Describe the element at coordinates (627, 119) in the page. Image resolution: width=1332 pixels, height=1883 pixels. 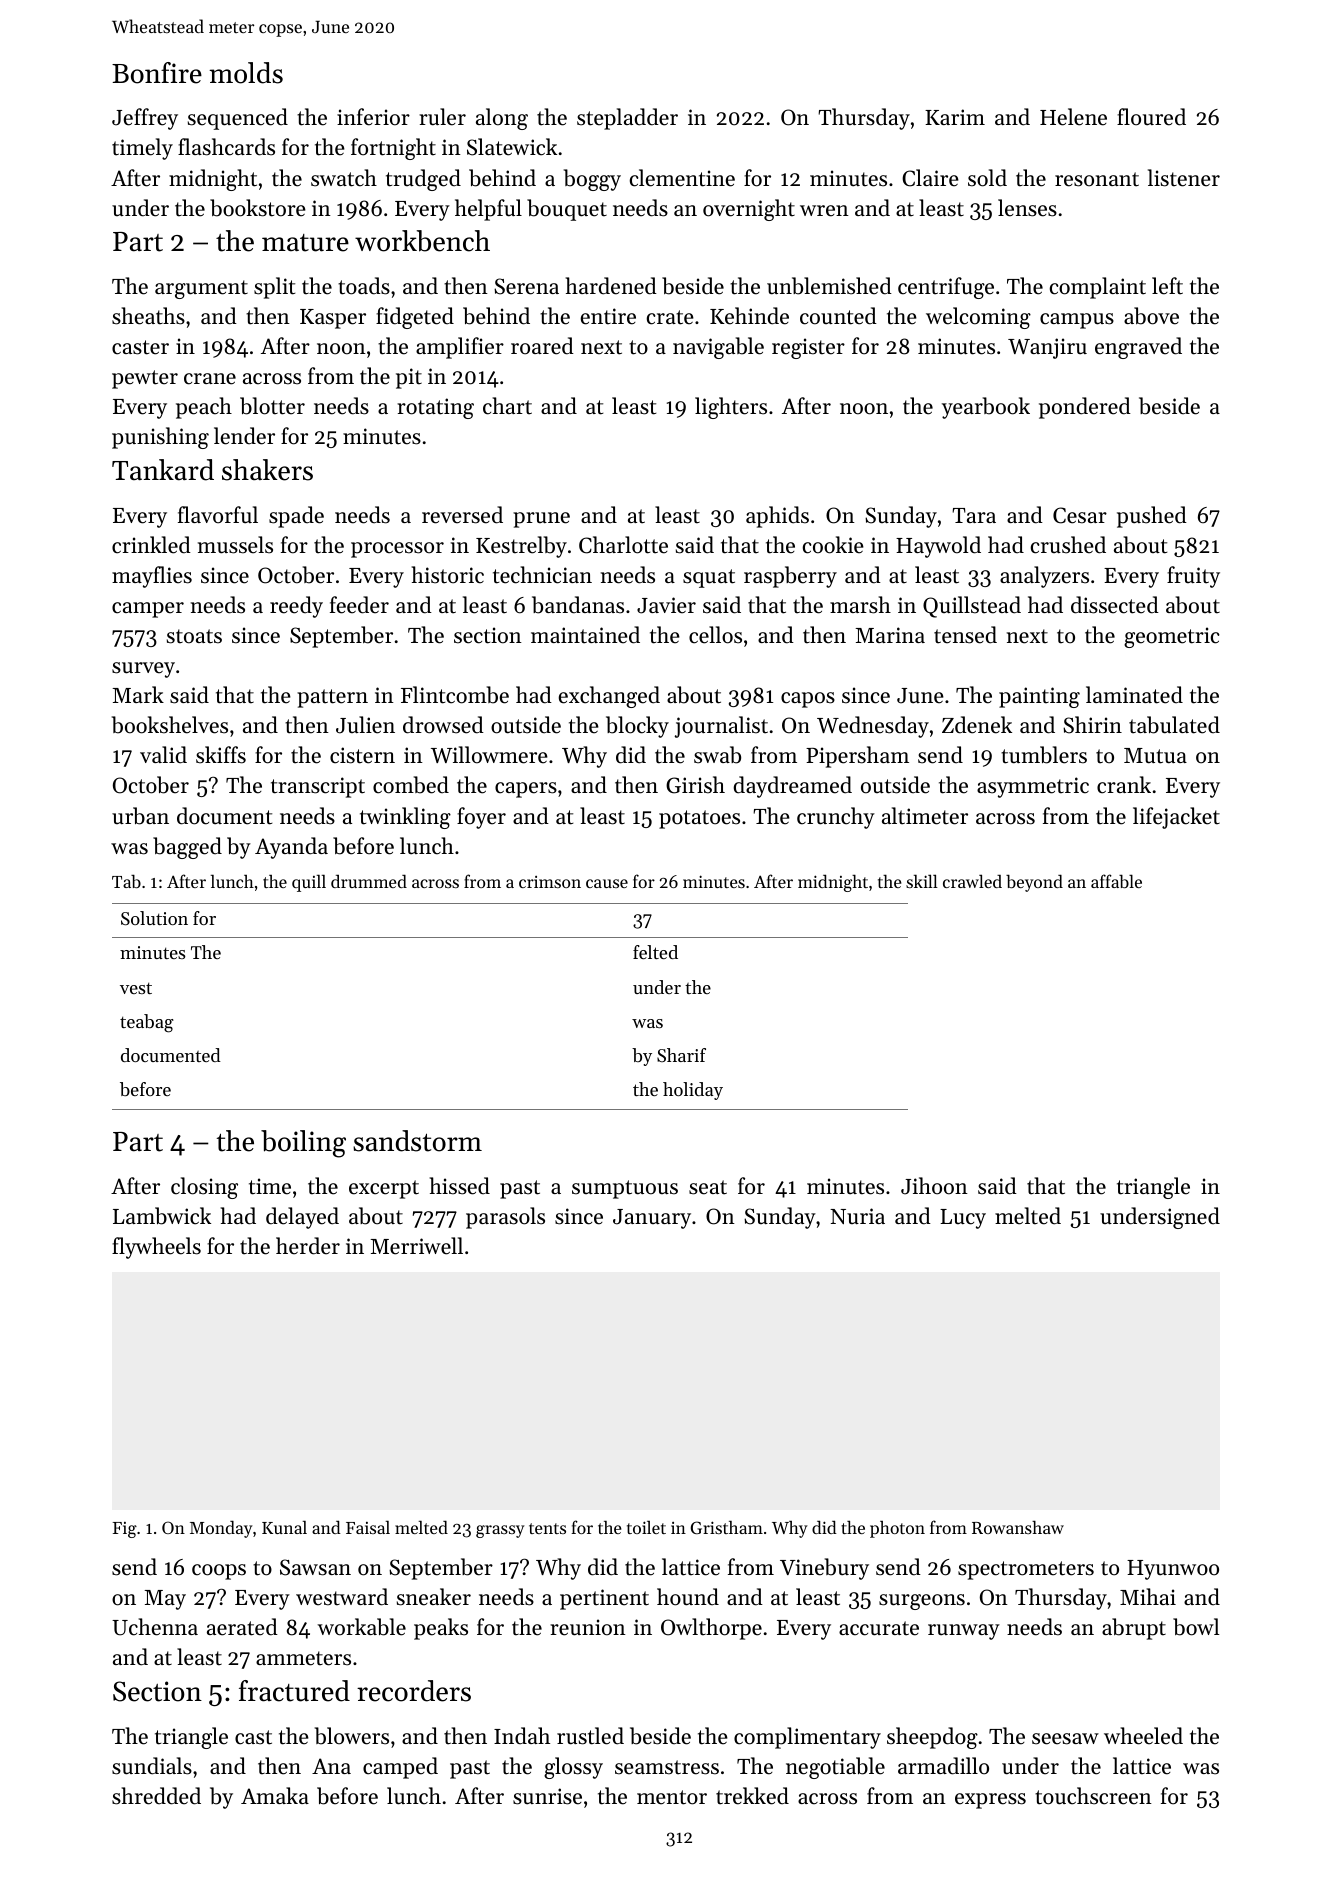
I see `stepladder` at that location.
